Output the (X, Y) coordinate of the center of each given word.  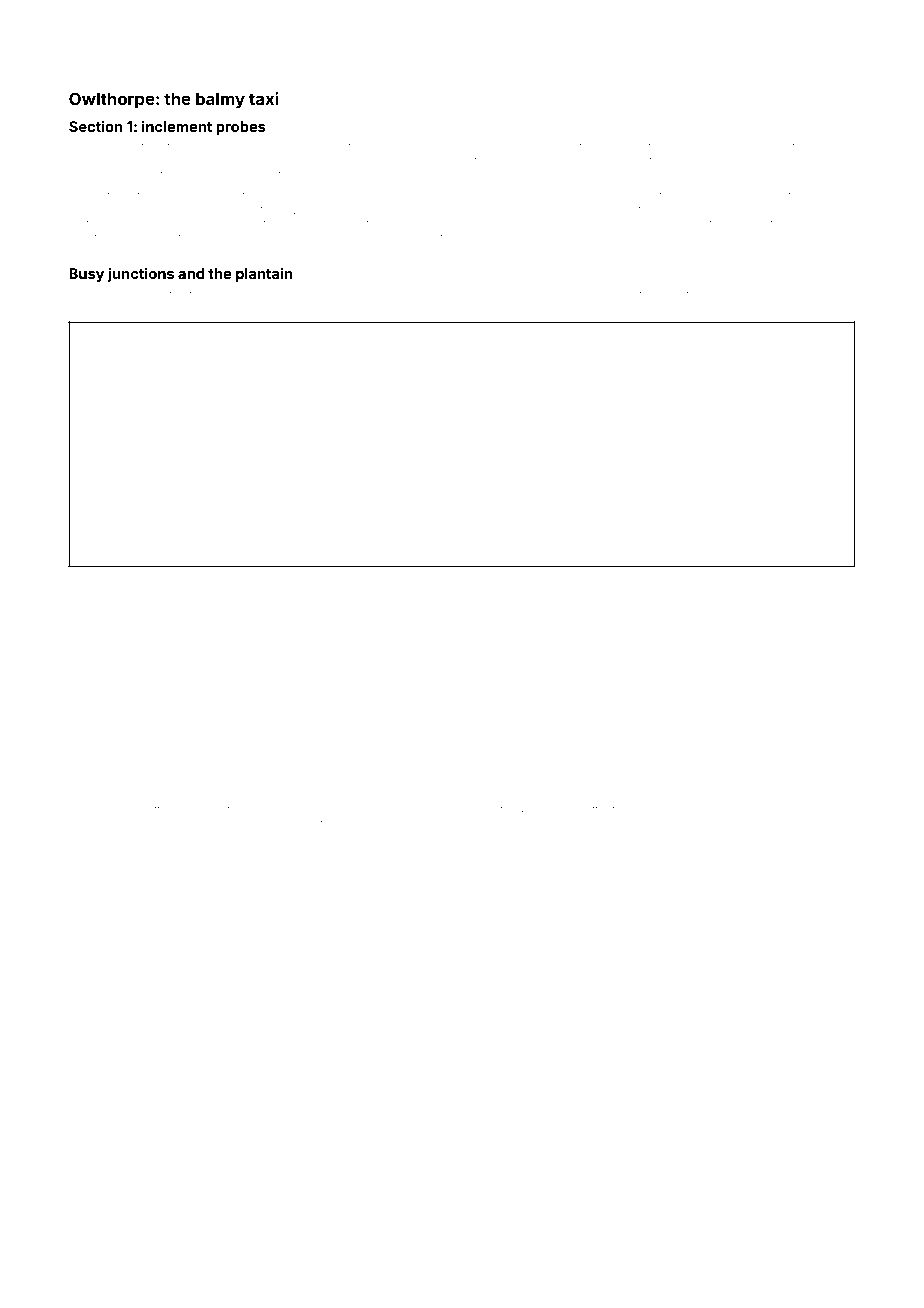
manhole (462, 790)
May (467, 579)
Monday (174, 162)
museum (92, 824)
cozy (795, 212)
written (802, 238)
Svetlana (117, 578)
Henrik (323, 295)
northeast (556, 295)
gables (407, 212)
